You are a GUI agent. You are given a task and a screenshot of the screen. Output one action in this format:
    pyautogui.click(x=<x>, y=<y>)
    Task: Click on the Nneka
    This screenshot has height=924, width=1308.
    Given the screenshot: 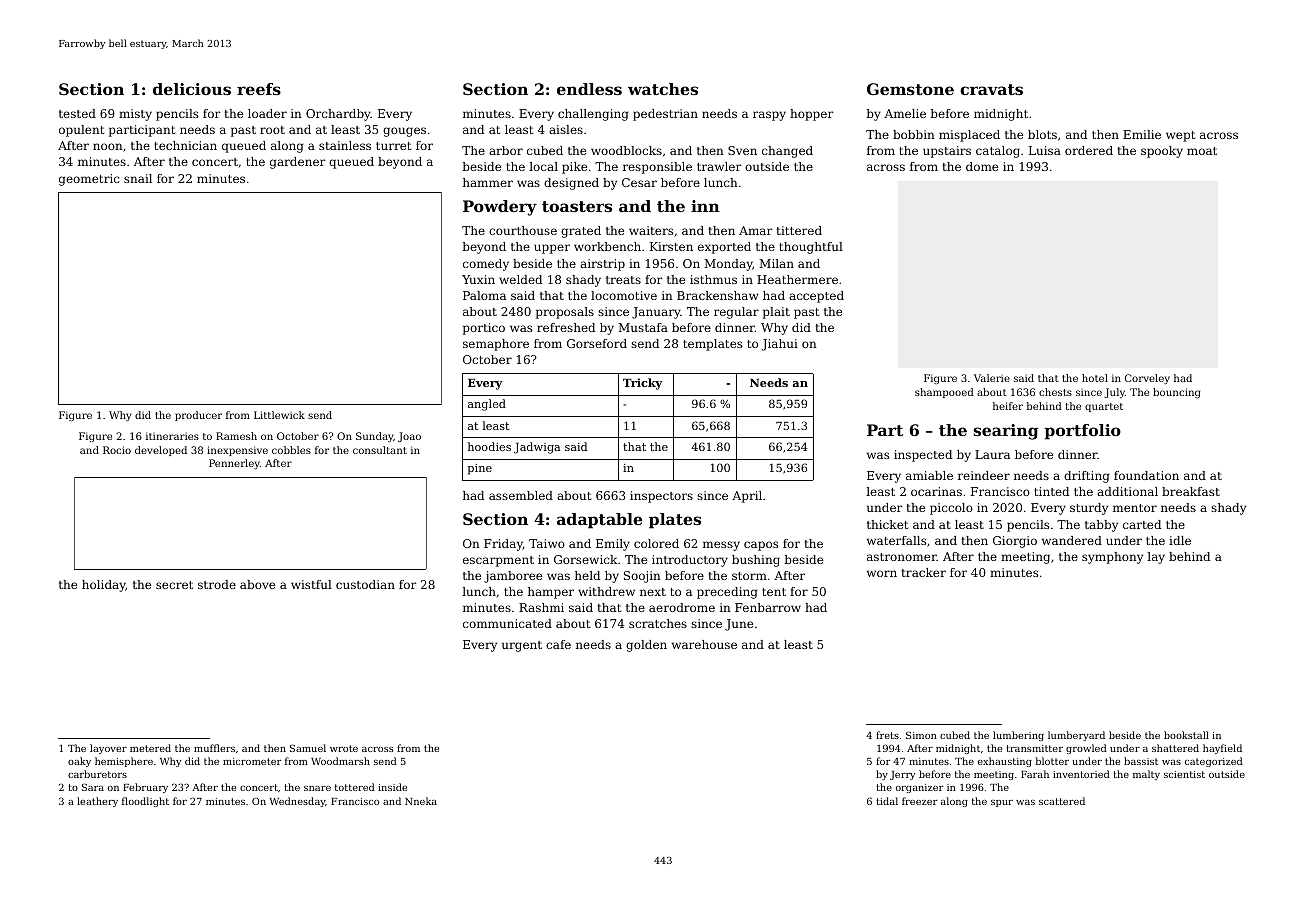 What is the action you would take?
    pyautogui.click(x=421, y=801)
